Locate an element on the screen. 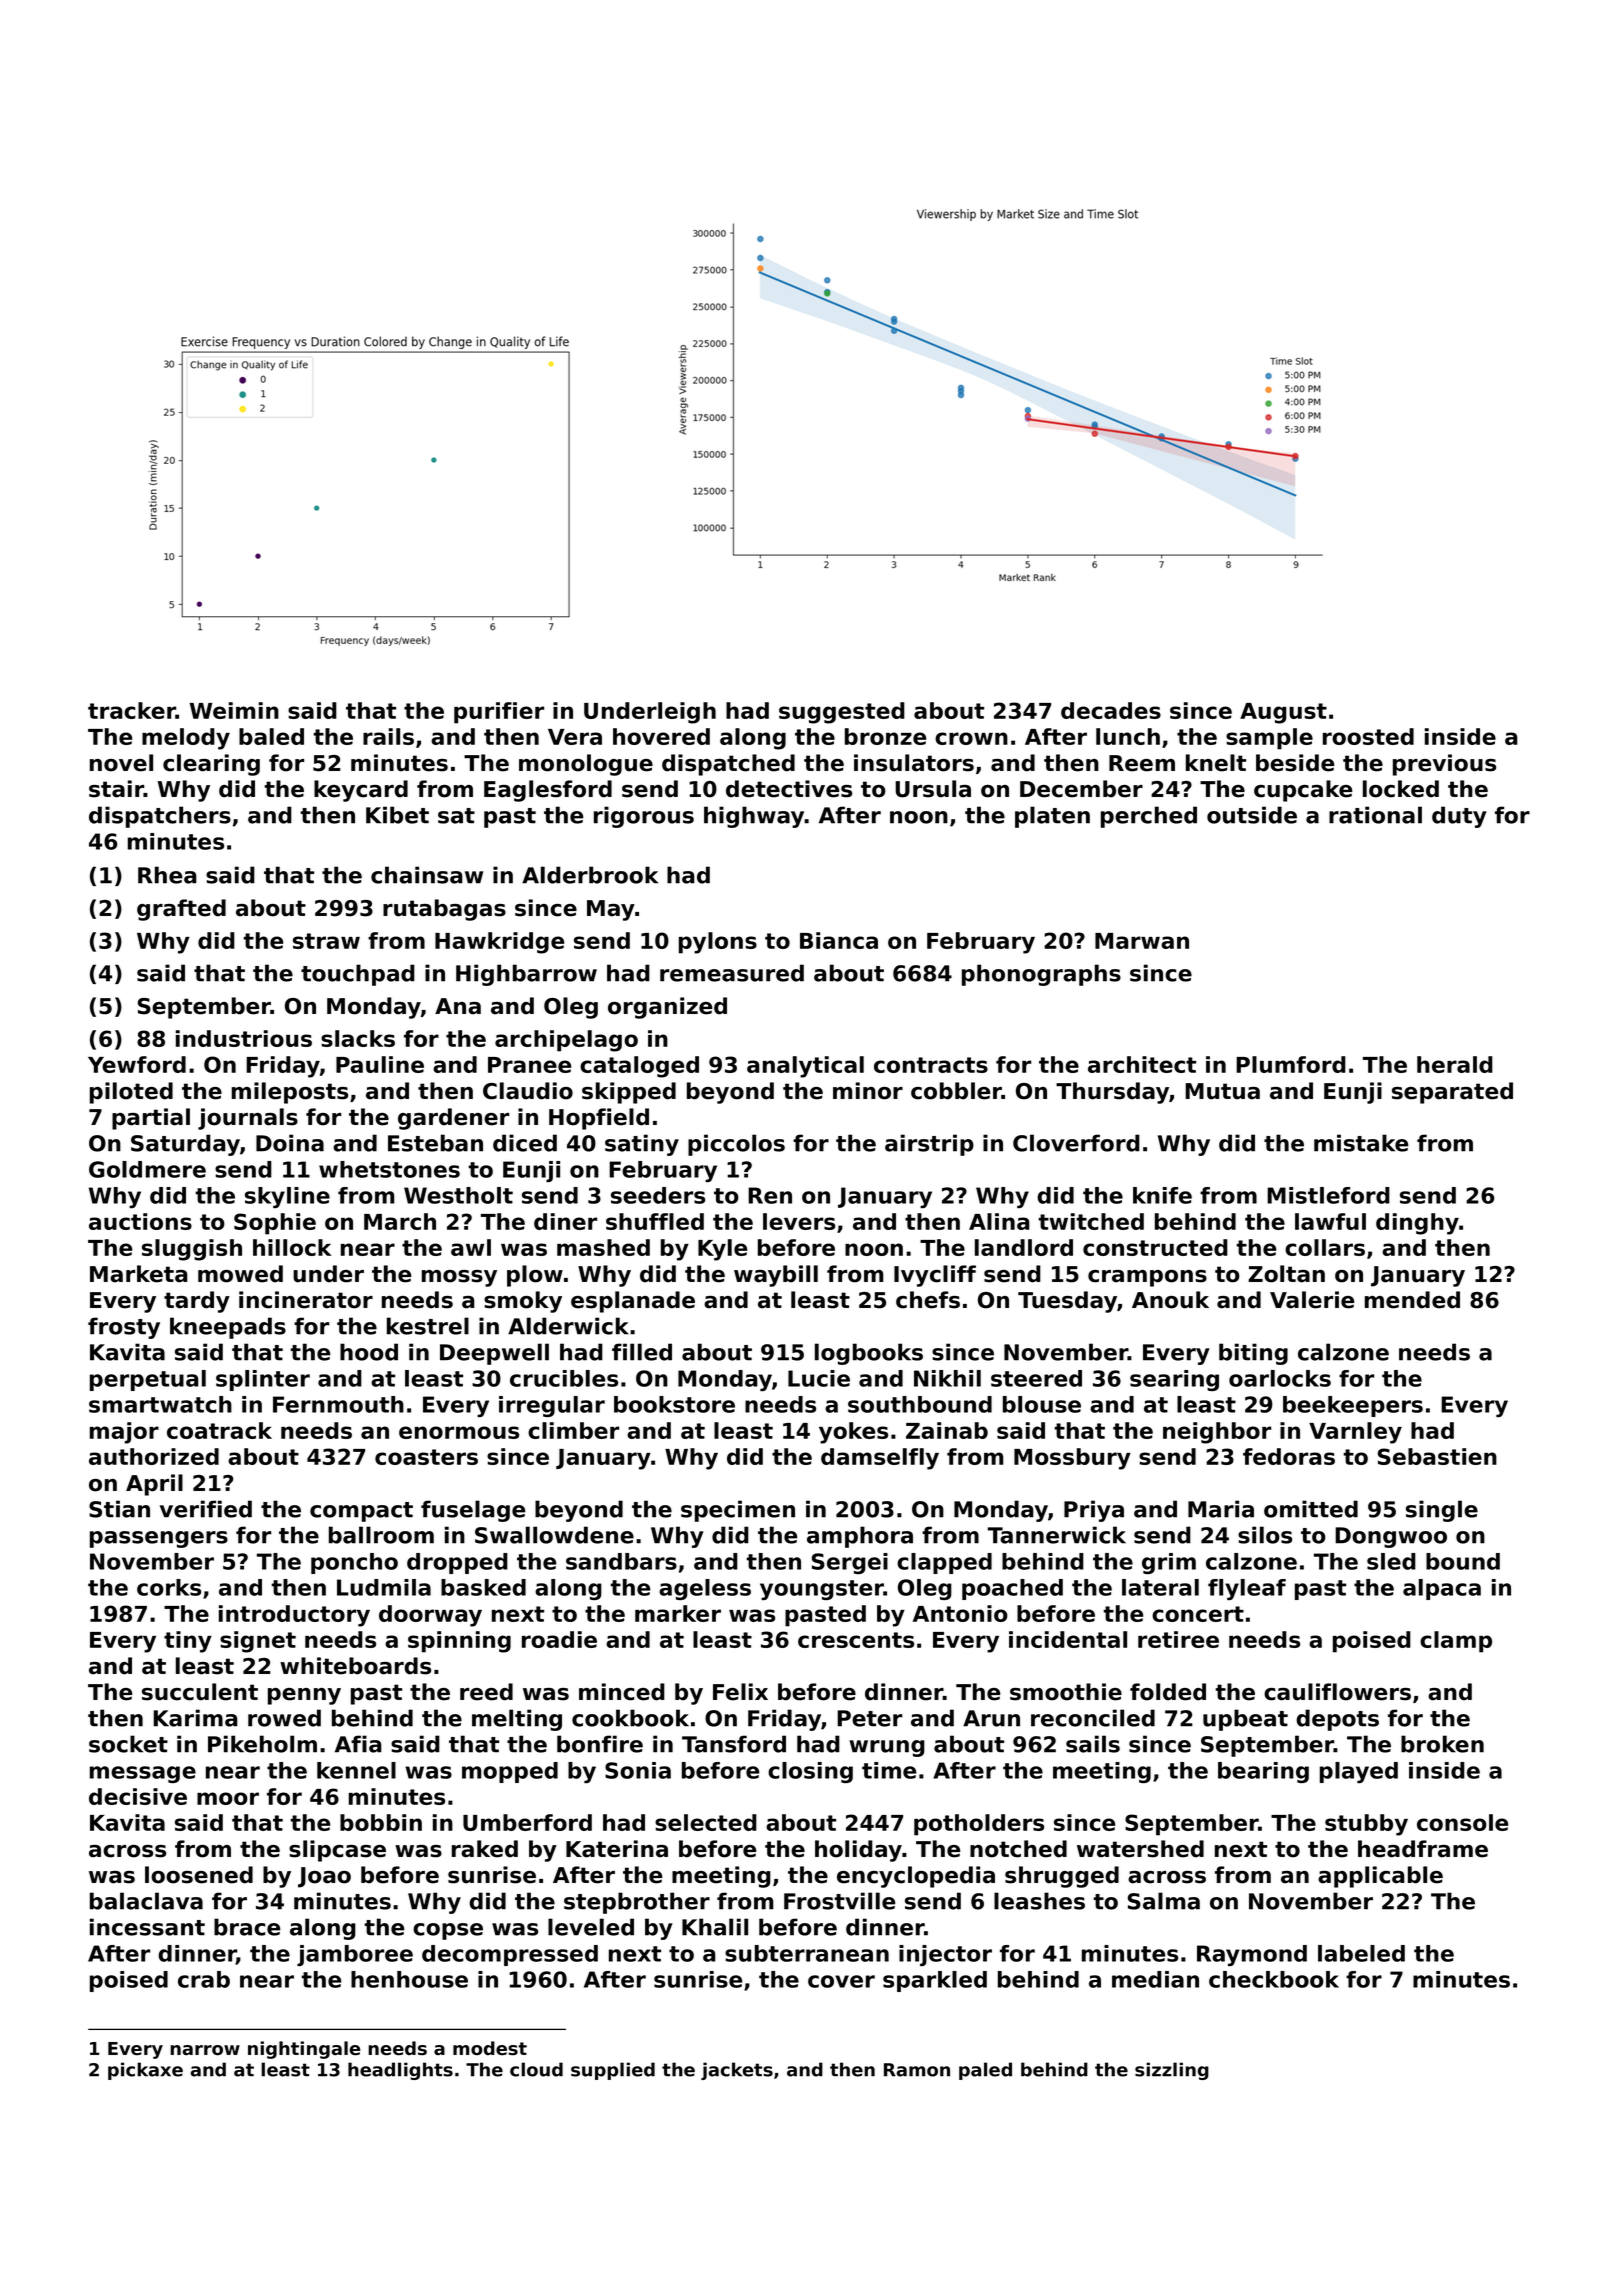  injector is located at coordinates (945, 1955).
